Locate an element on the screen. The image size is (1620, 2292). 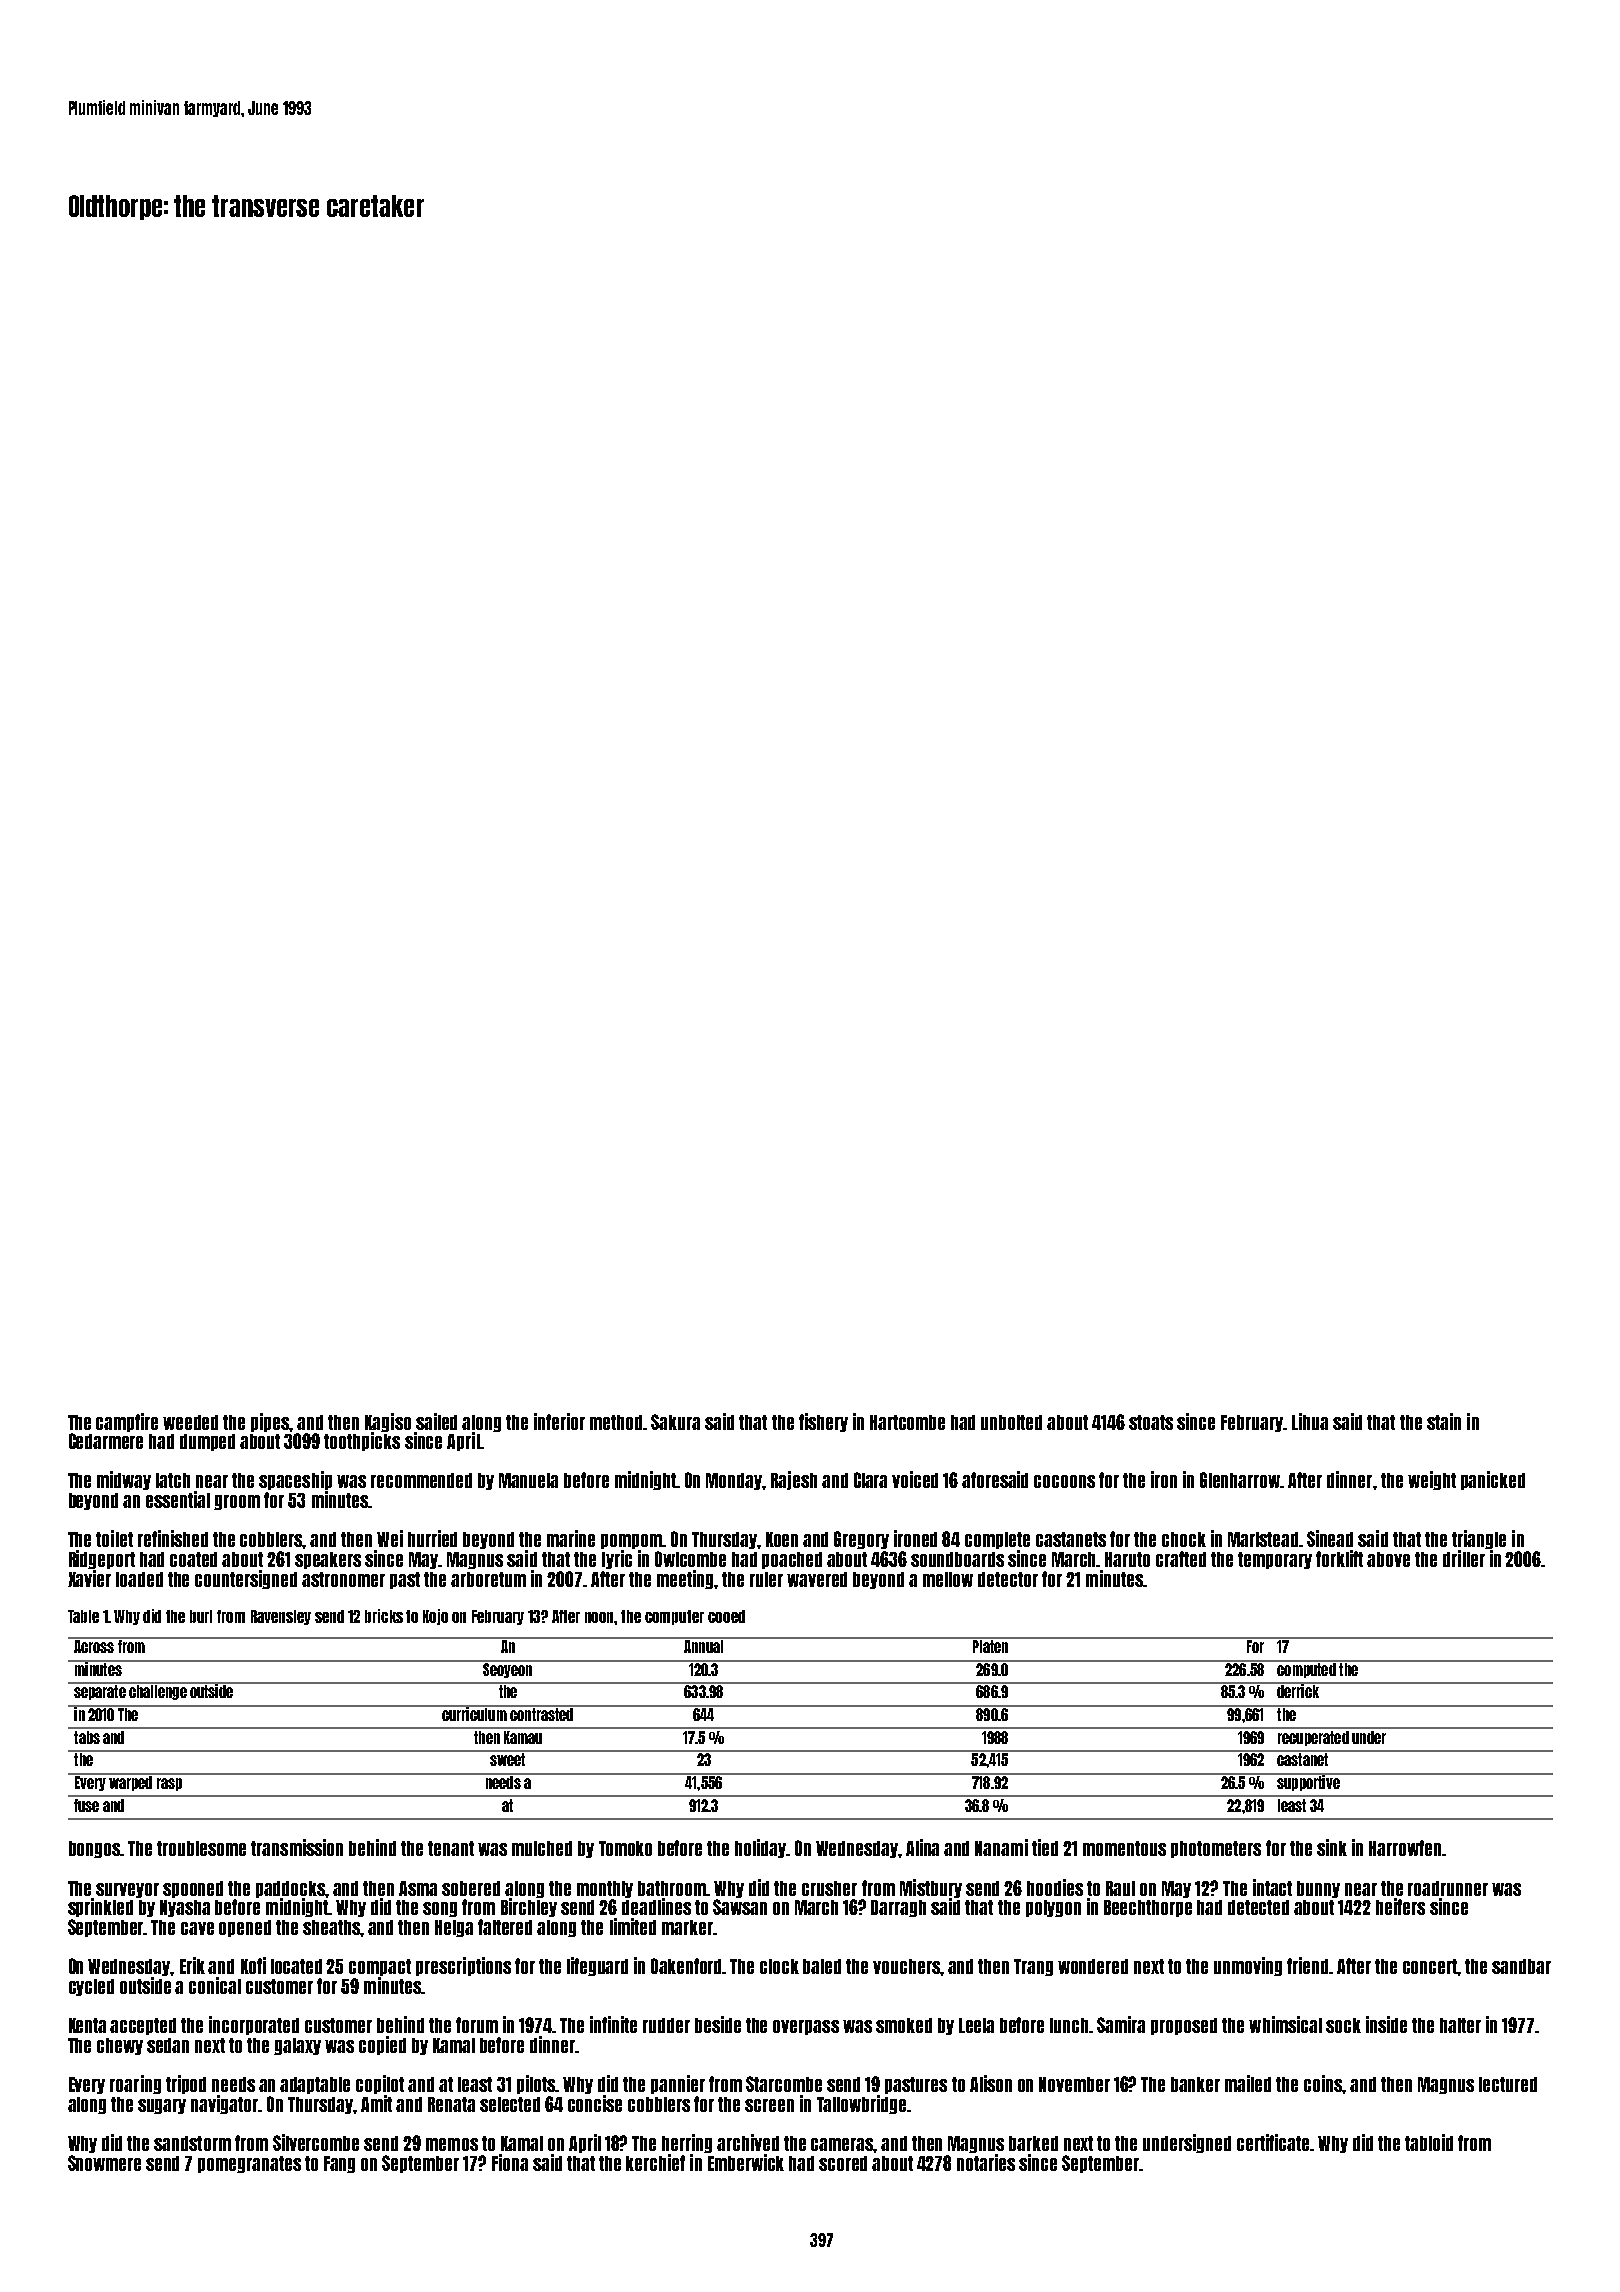
baled is located at coordinates (822, 1966).
